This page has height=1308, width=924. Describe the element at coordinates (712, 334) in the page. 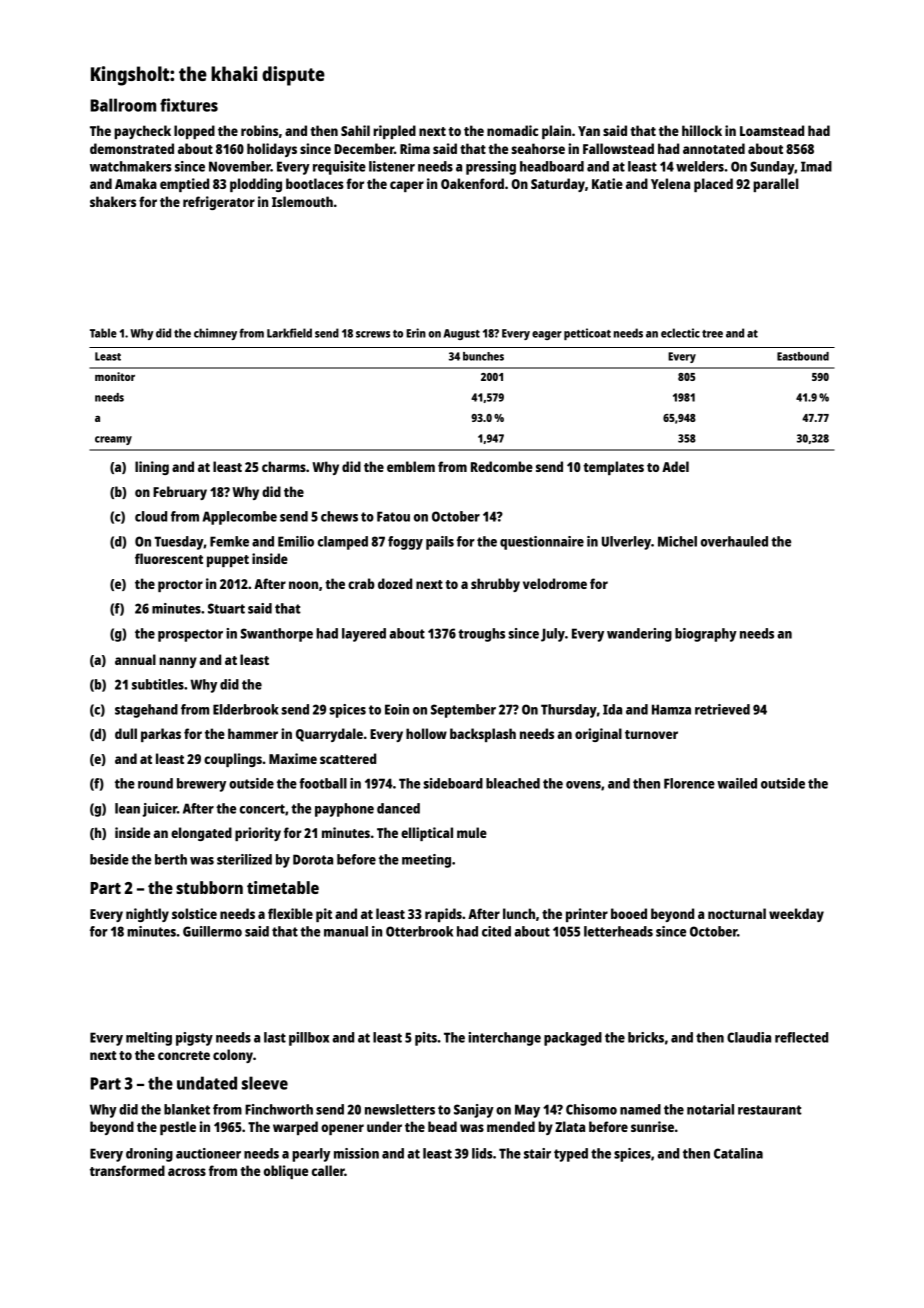

I see `tree` at that location.
